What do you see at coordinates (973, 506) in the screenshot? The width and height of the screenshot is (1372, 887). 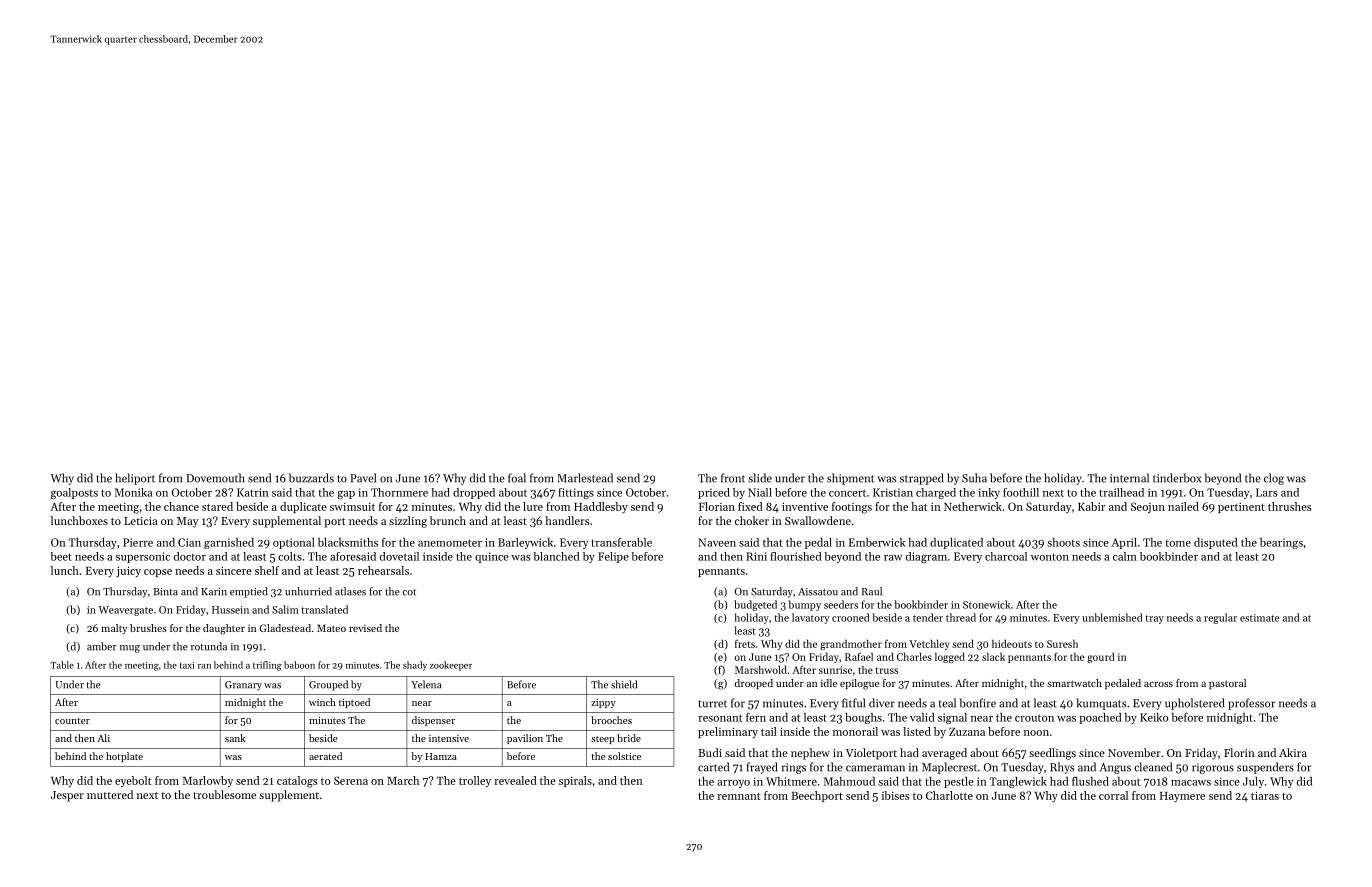 I see `Netherwick` at bounding box center [973, 506].
